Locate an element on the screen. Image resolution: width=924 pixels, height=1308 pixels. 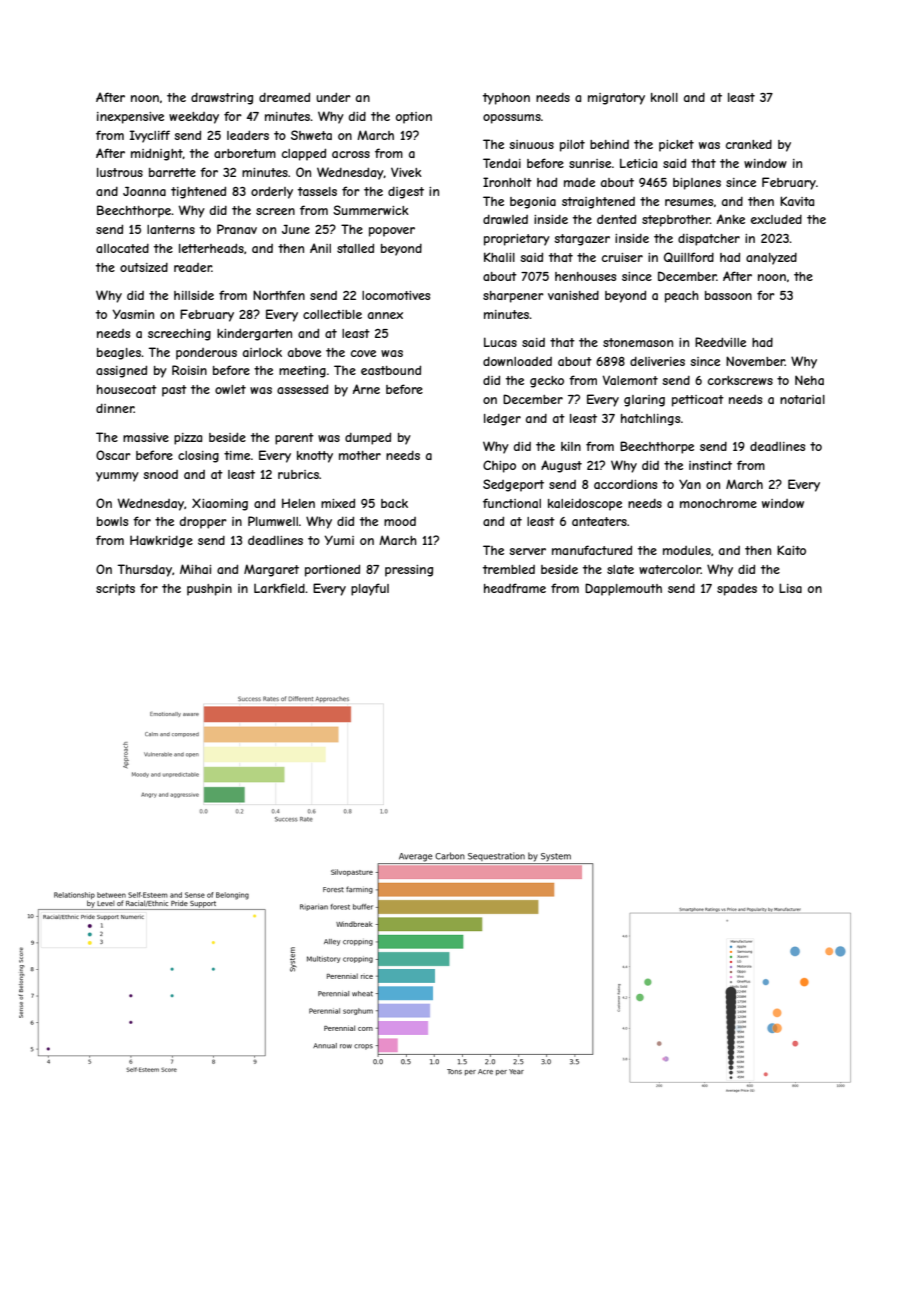
Kavita is located at coordinates (797, 201).
